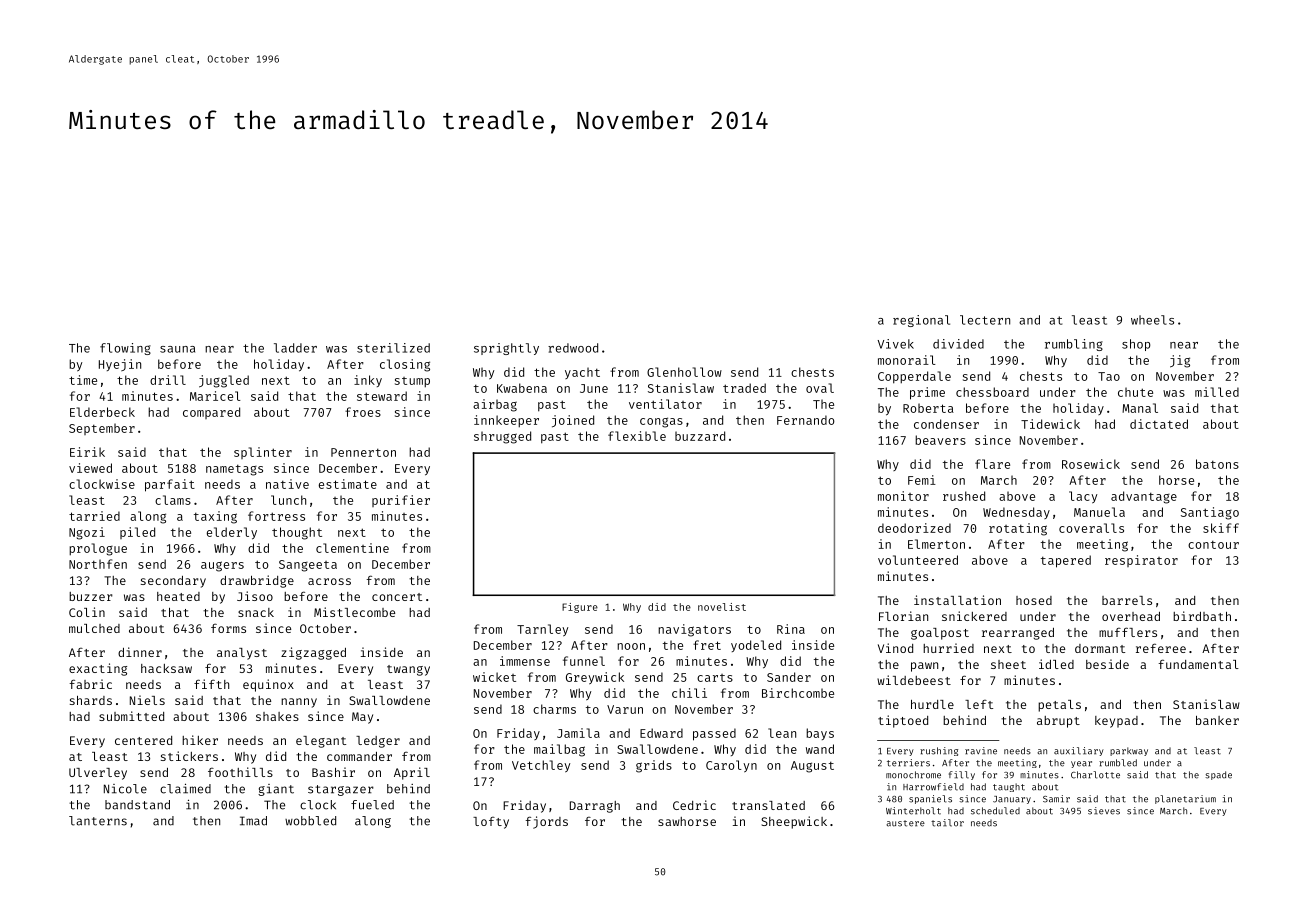 This screenshot has width=1308, height=924. I want to click on Rina, so click(791, 629).
